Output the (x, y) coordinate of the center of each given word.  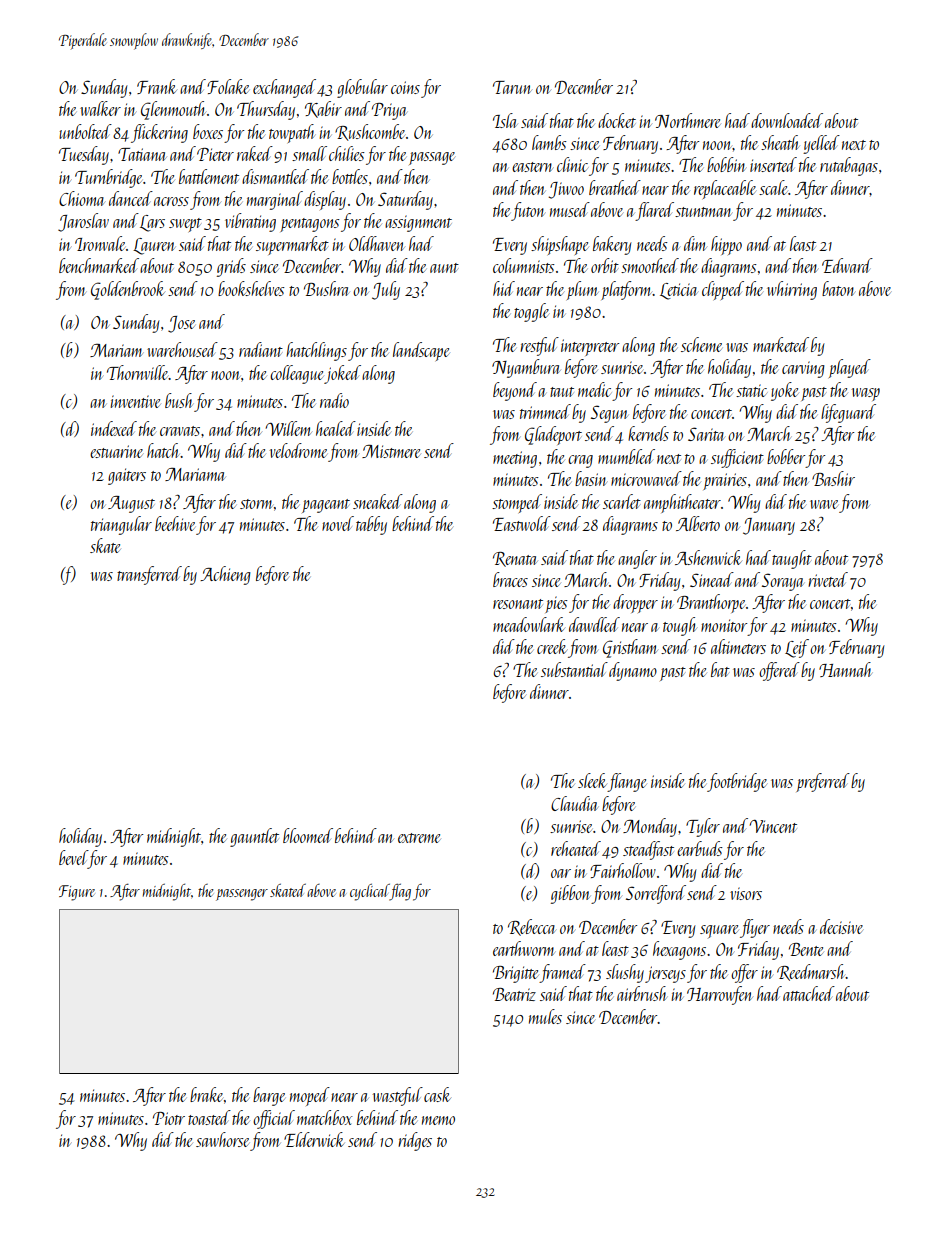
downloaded (787, 120)
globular (362, 88)
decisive (841, 926)
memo (438, 1120)
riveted (828, 579)
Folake (228, 86)
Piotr (169, 1118)
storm (256, 504)
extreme (419, 838)
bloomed (308, 835)
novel (338, 523)
